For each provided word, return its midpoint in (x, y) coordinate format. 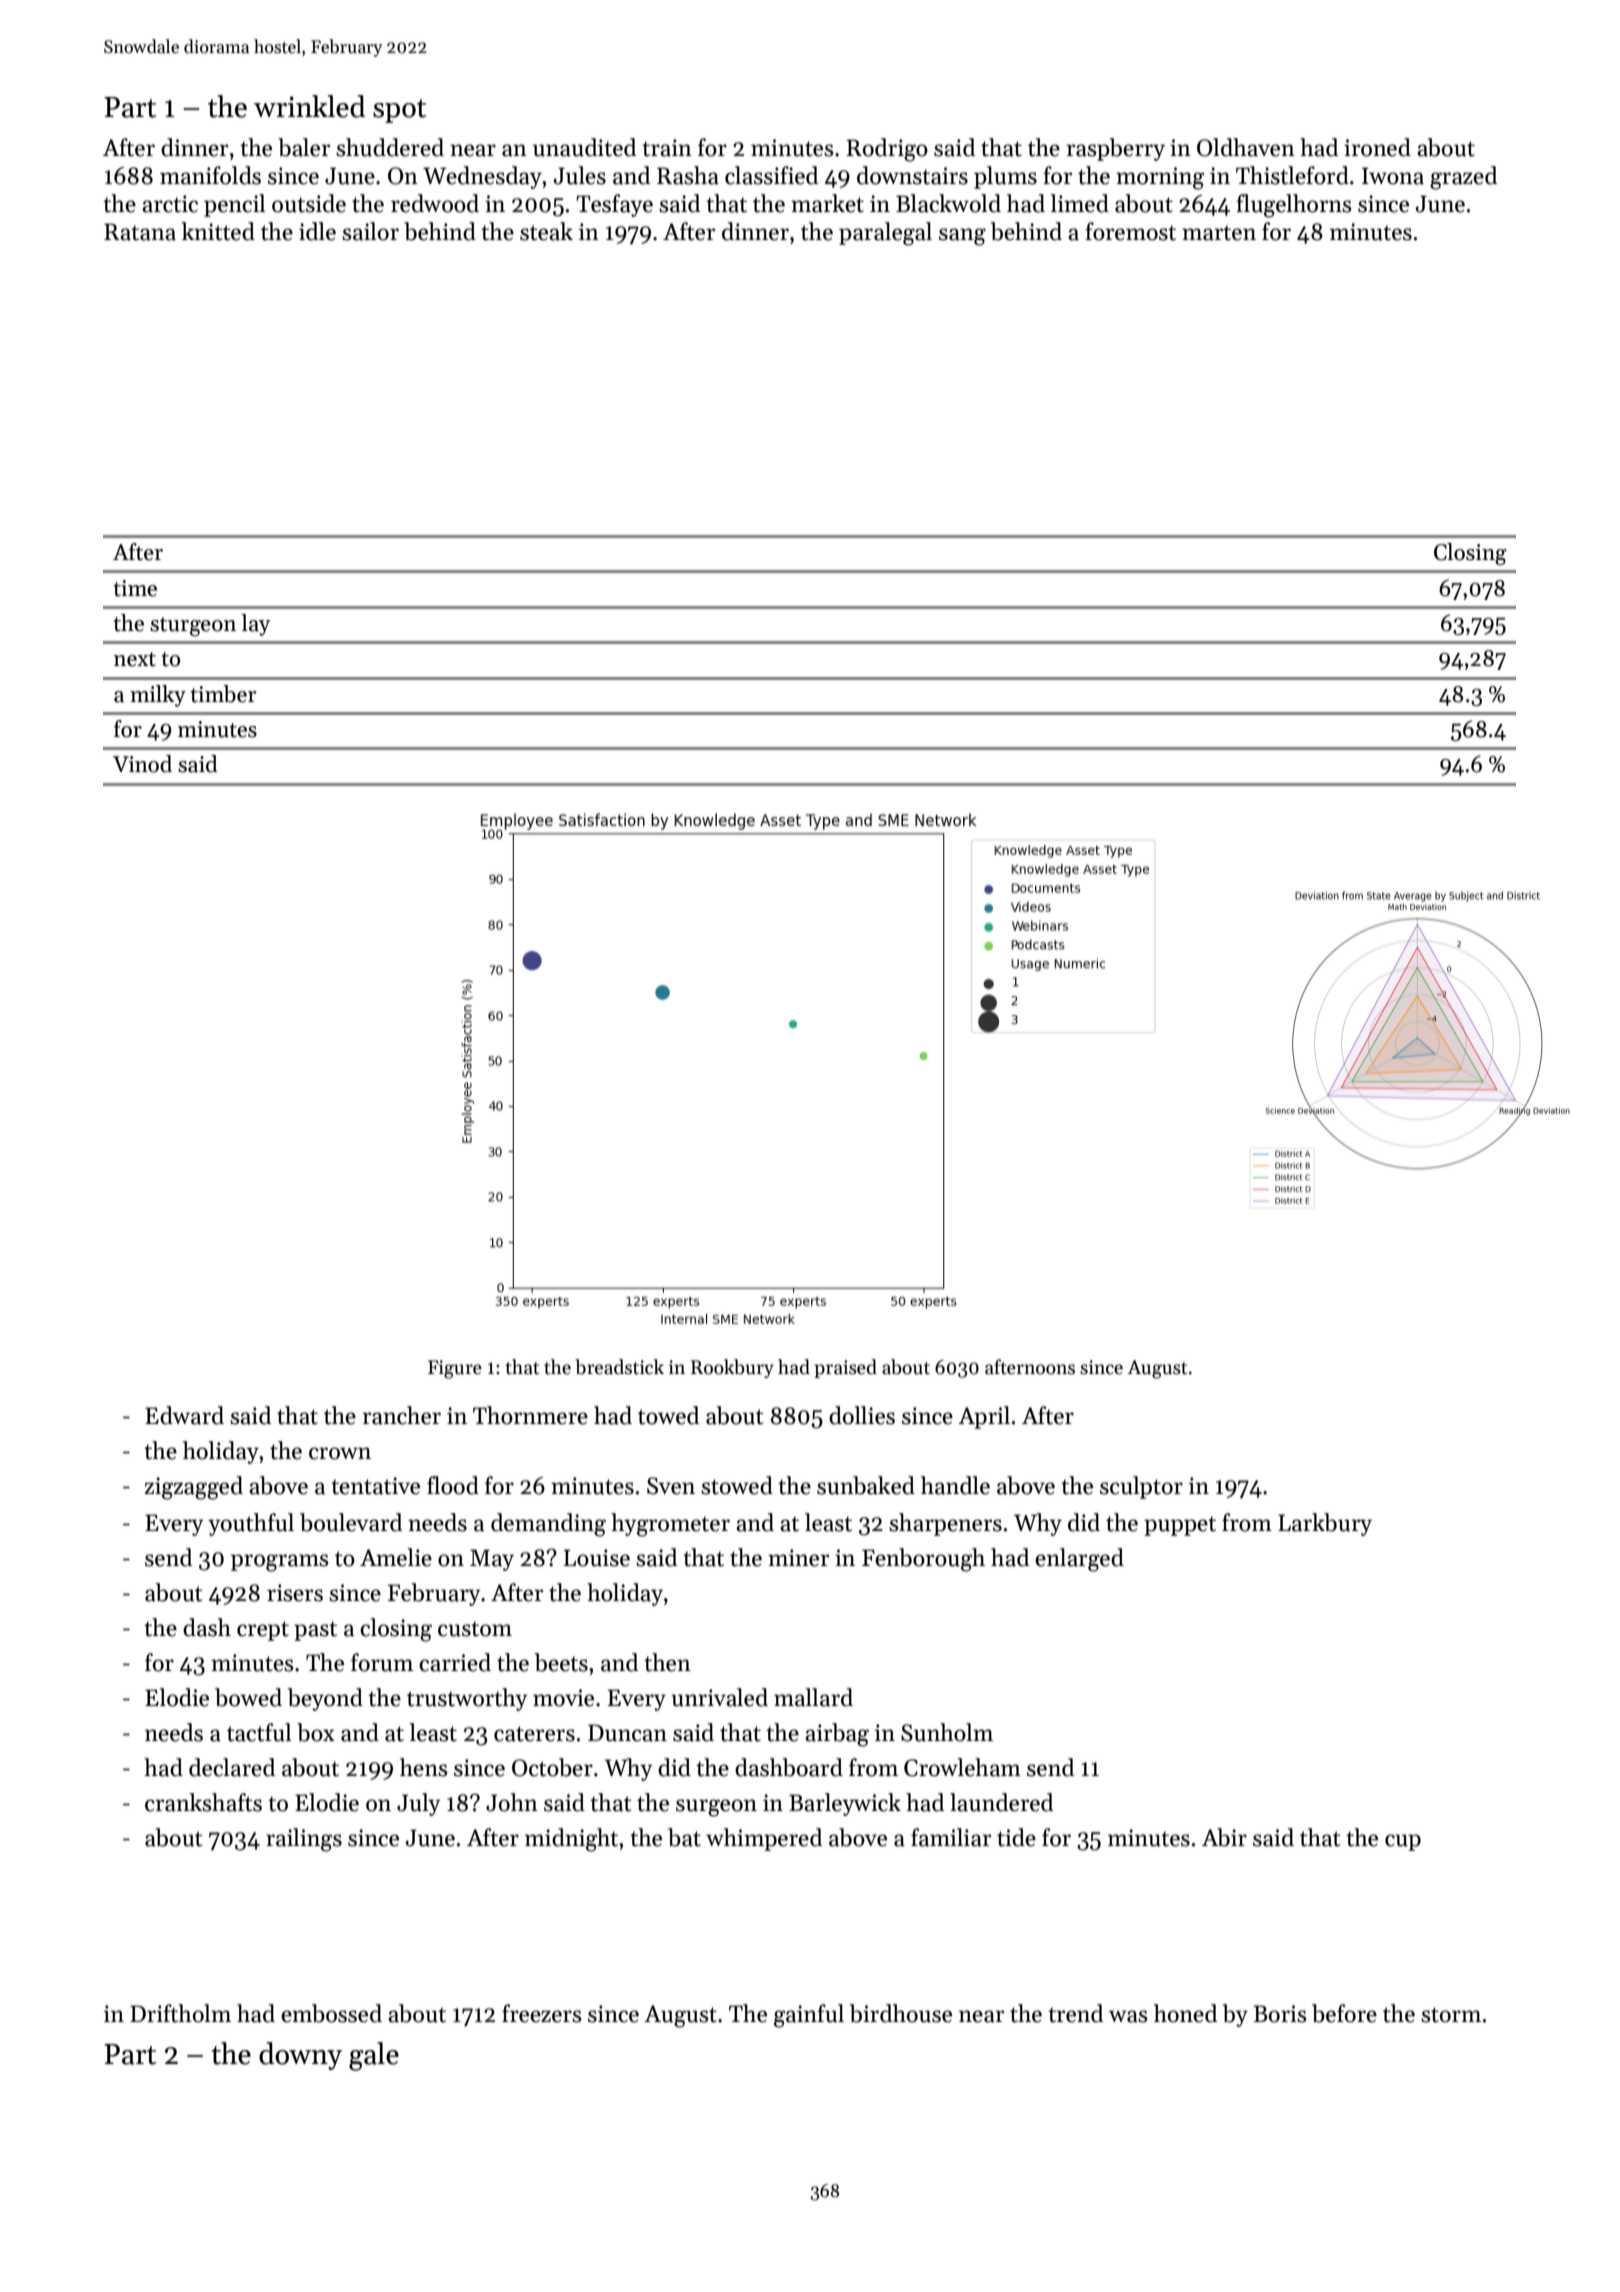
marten (1219, 233)
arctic (170, 204)
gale (374, 2056)
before (1344, 2013)
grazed (1463, 178)
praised (845, 1368)
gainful (809, 2016)
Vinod (142, 764)
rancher (402, 1415)
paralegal (885, 234)
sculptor (1141, 1487)
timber (223, 694)
